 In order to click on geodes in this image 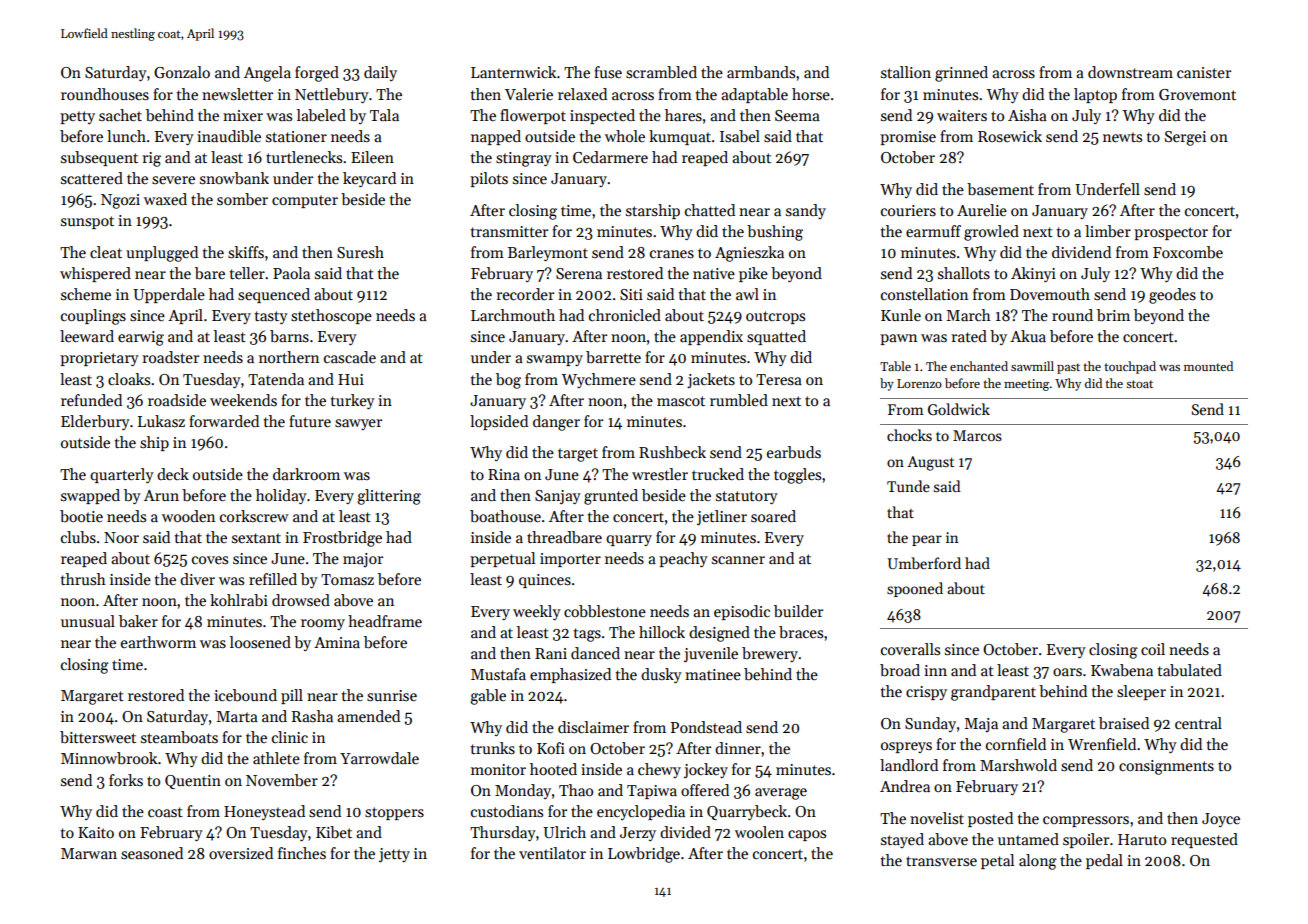, I will do `click(1172, 296)`.
